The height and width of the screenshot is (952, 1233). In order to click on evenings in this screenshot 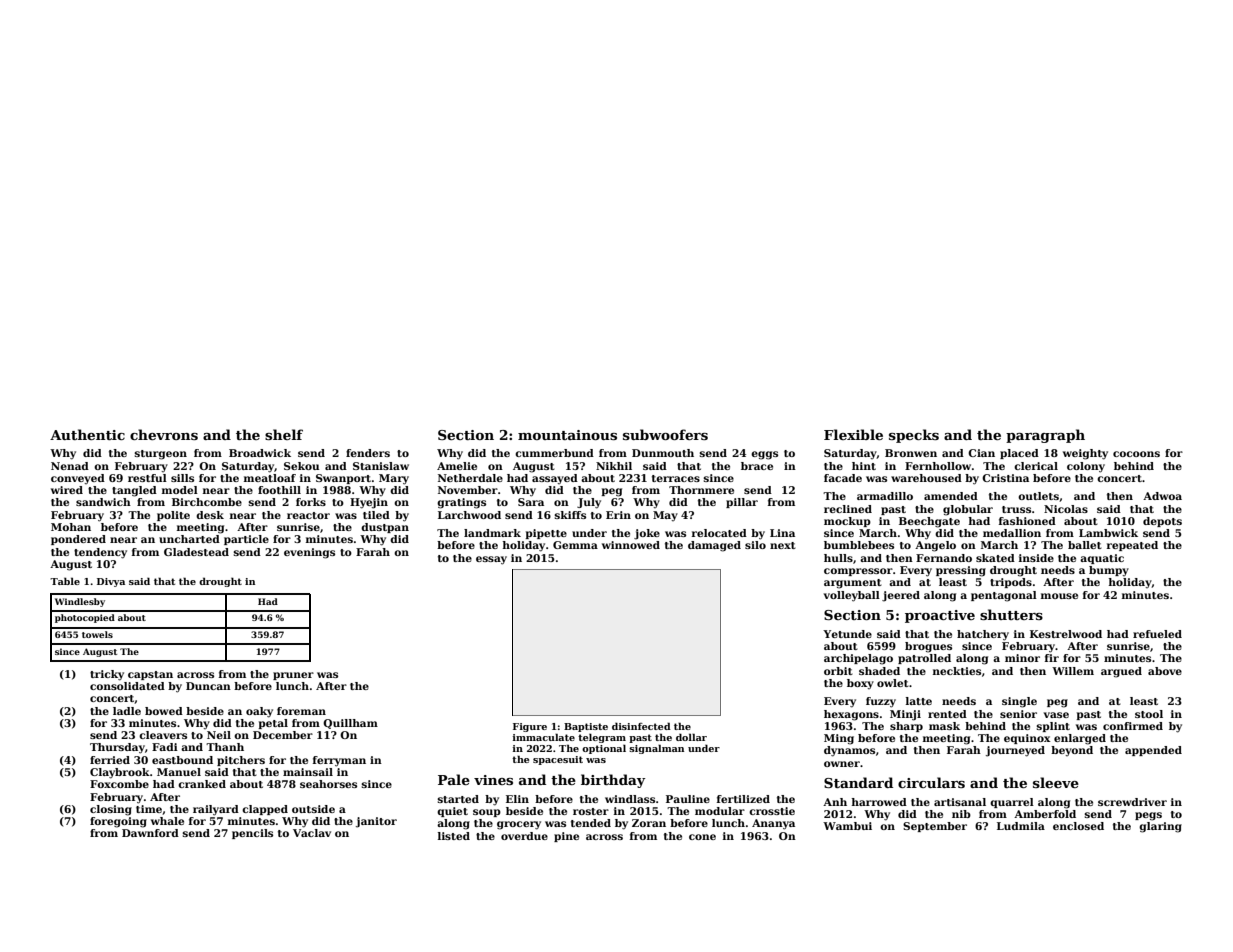, I will do `click(309, 553)`.
